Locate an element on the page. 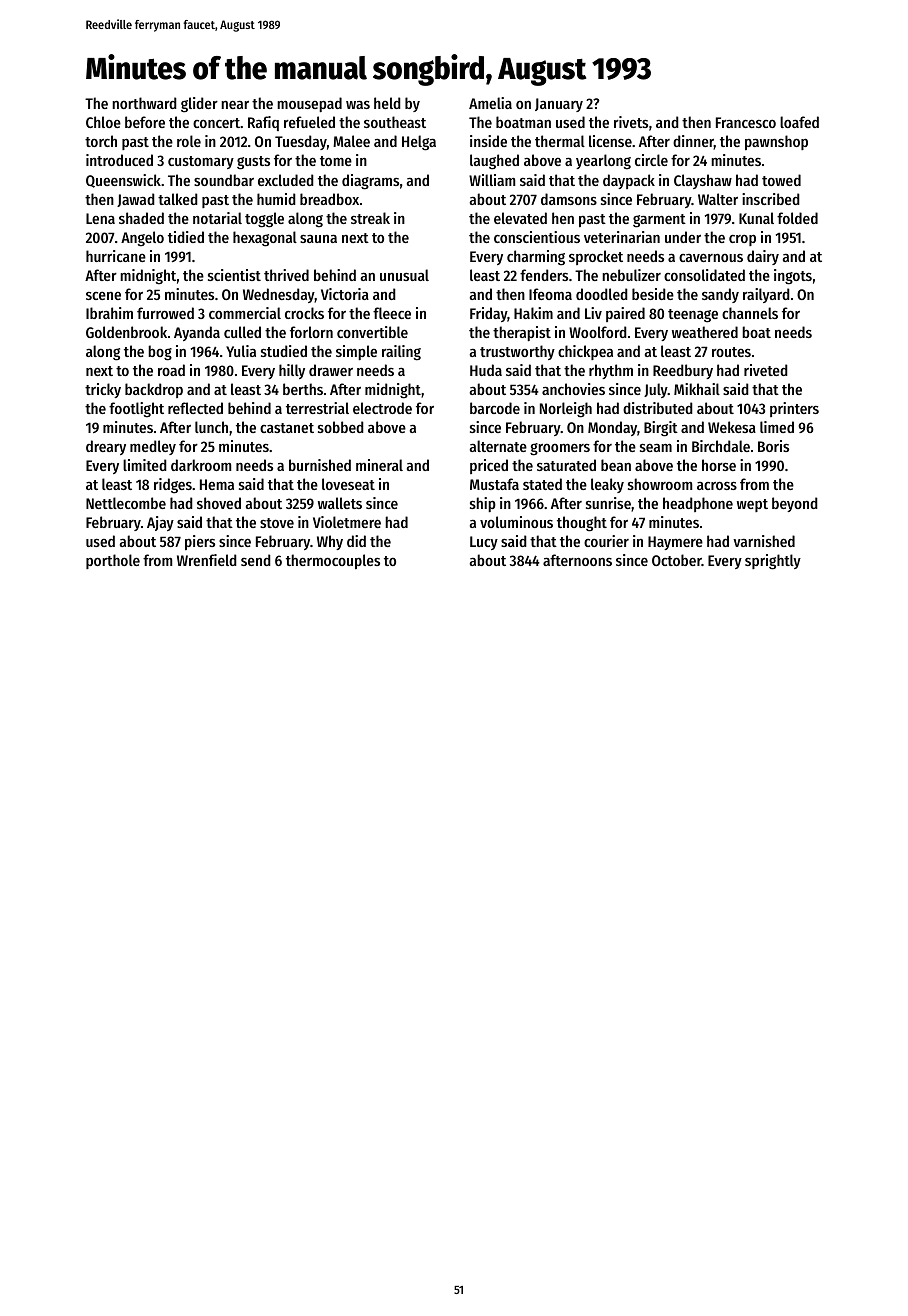  Nettlecombe is located at coordinates (126, 503).
